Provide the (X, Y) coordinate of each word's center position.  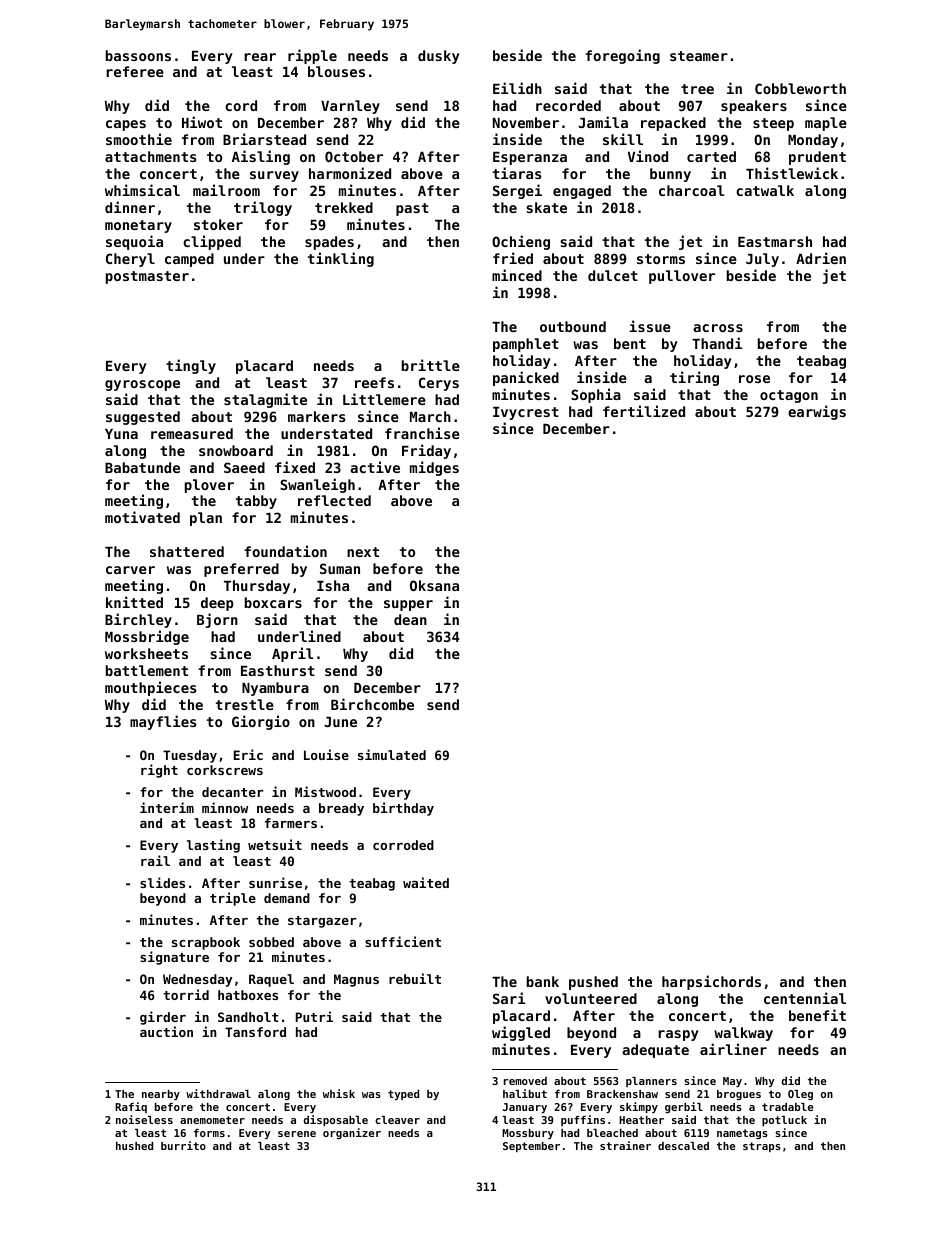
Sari (509, 998)
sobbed (271, 942)
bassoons (138, 55)
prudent (817, 158)
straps (762, 1147)
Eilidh (517, 88)
